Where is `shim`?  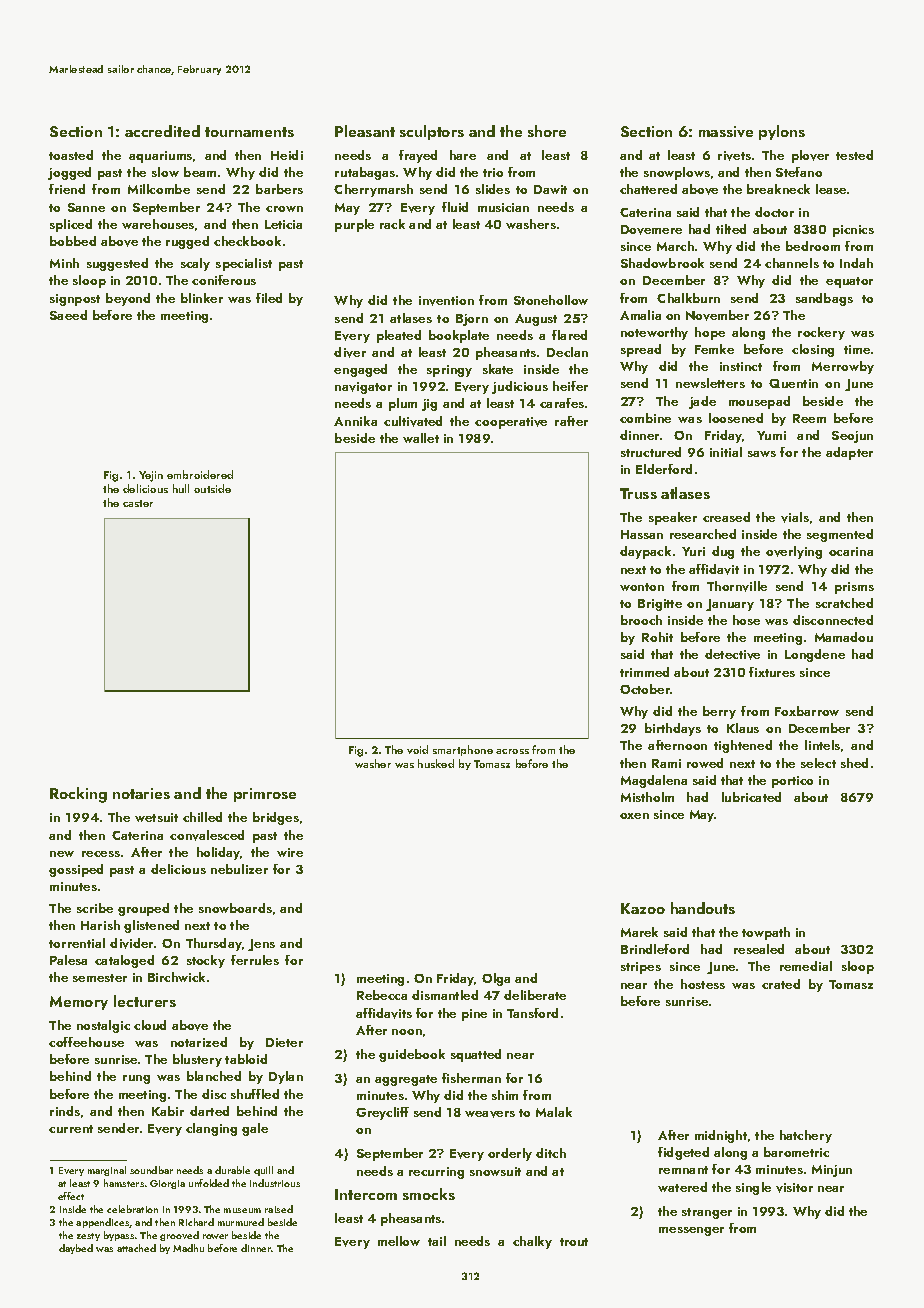
shim is located at coordinates (505, 1095).
